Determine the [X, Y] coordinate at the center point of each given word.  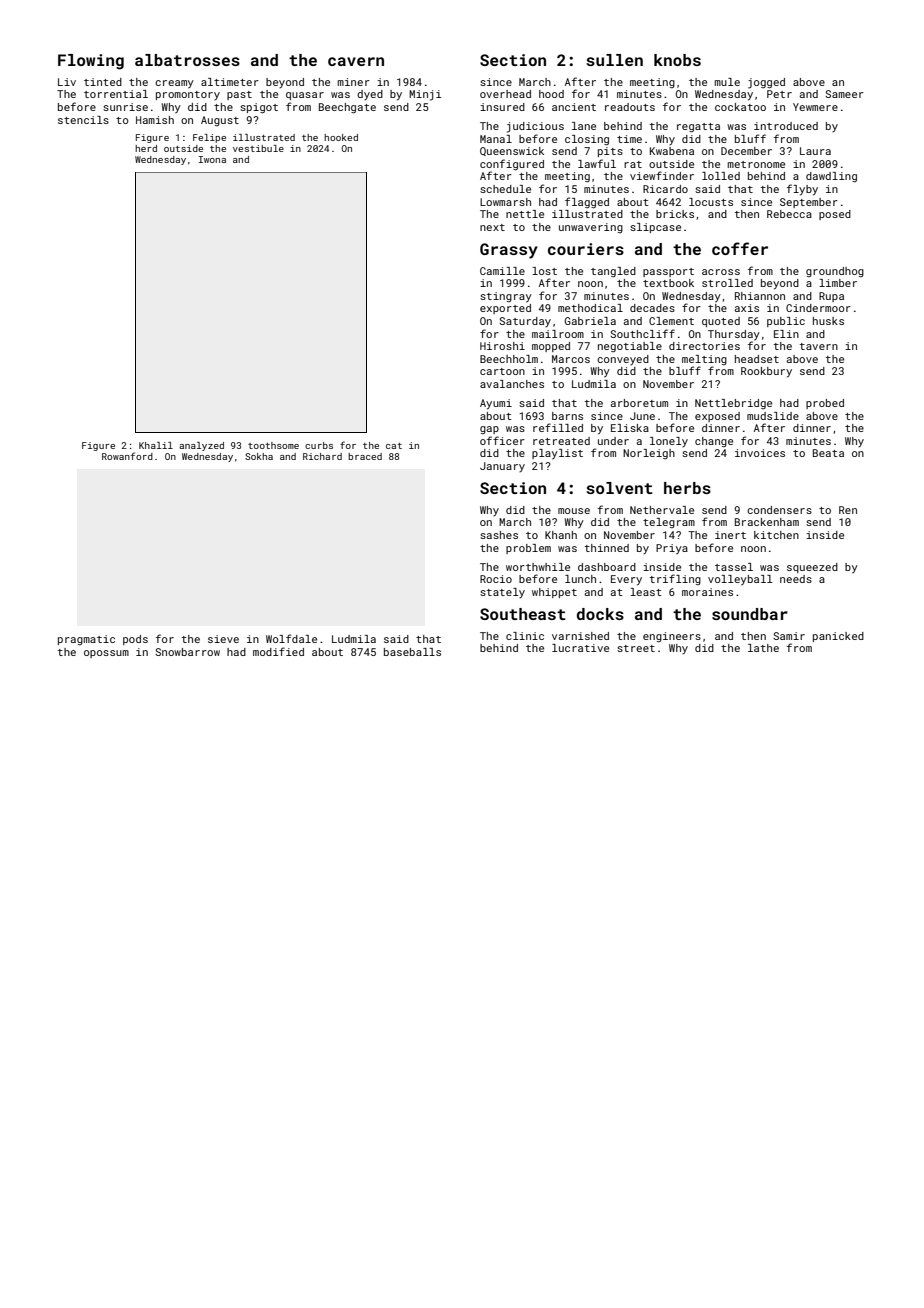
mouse [574, 511]
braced [365, 456]
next [492, 227]
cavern [356, 61]
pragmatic [86, 640]
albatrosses [187, 60]
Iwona [212, 159]
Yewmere [815, 107]
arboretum [639, 403]
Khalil [156, 445]
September [809, 203]
